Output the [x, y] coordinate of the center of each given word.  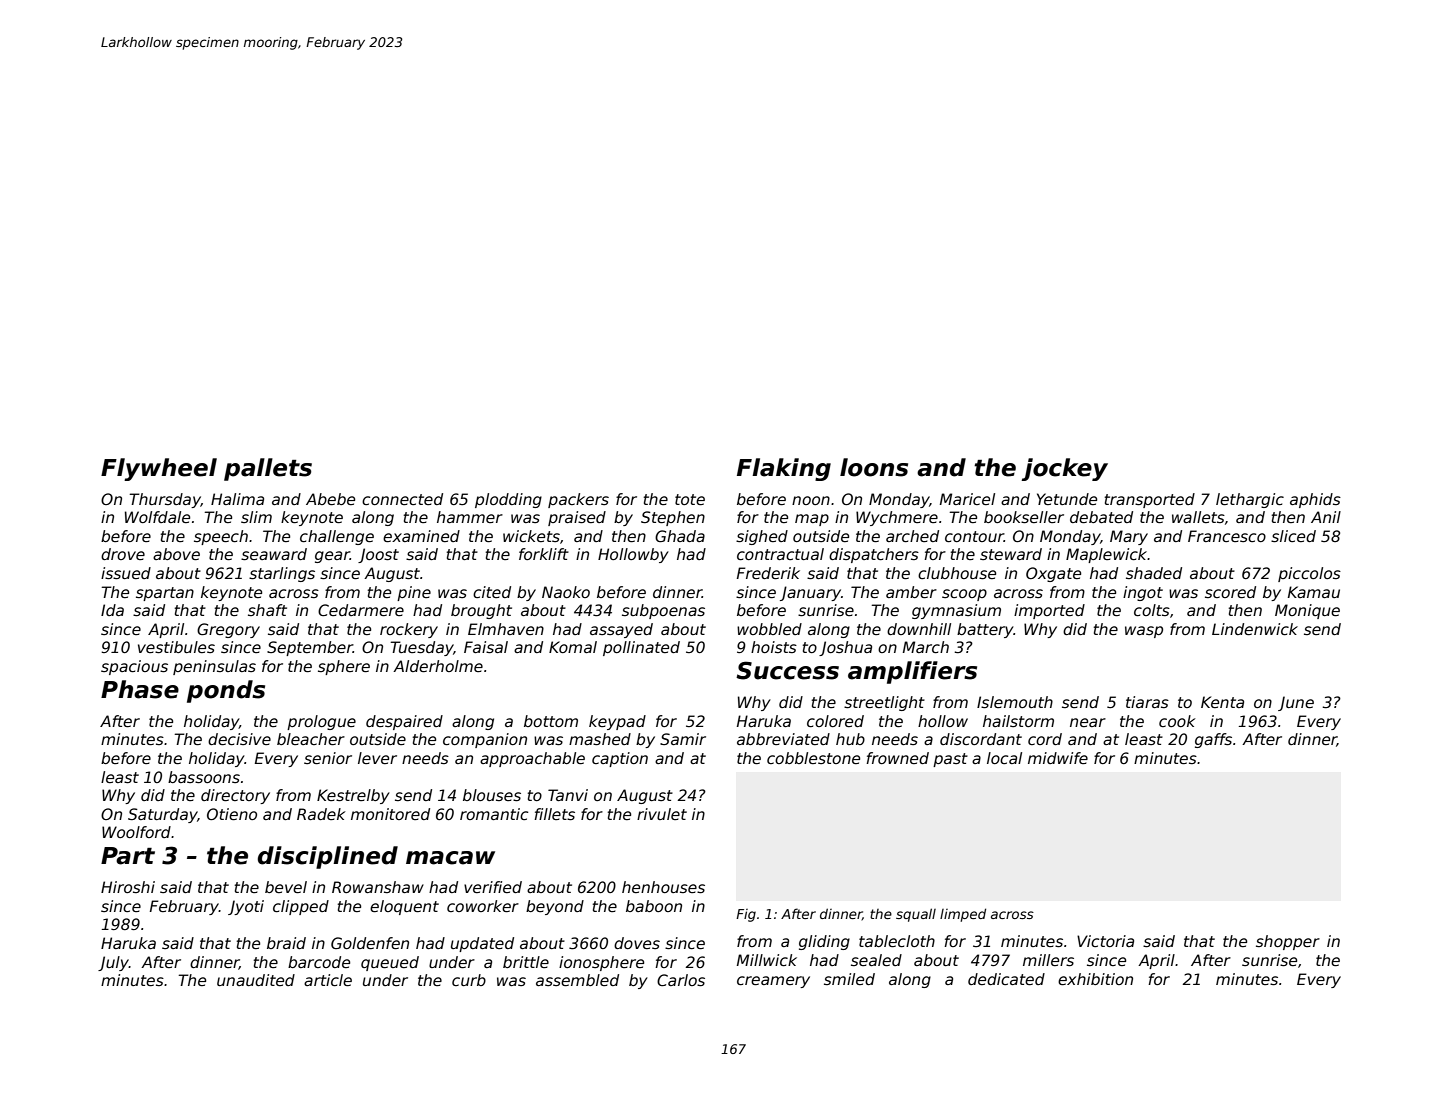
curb [469, 980]
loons [874, 467]
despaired [404, 722]
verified [493, 887]
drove [123, 554]
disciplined [328, 857]
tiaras [1147, 702]
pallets [268, 469]
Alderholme [438, 666]
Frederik [768, 573]
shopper [1288, 942]
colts [1152, 610]
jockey [1064, 469]
